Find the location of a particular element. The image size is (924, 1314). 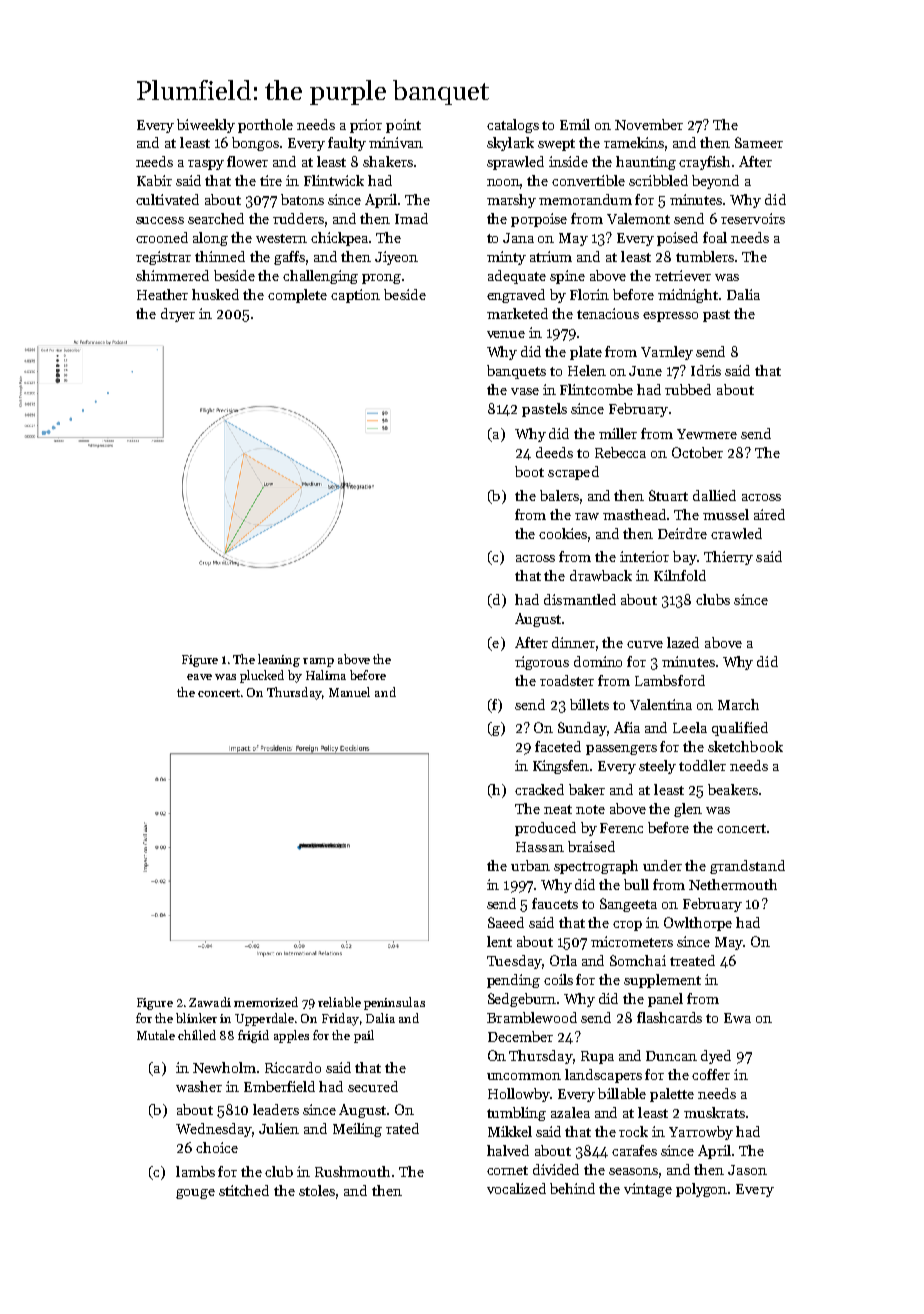

vocalized is located at coordinates (516, 1188).
